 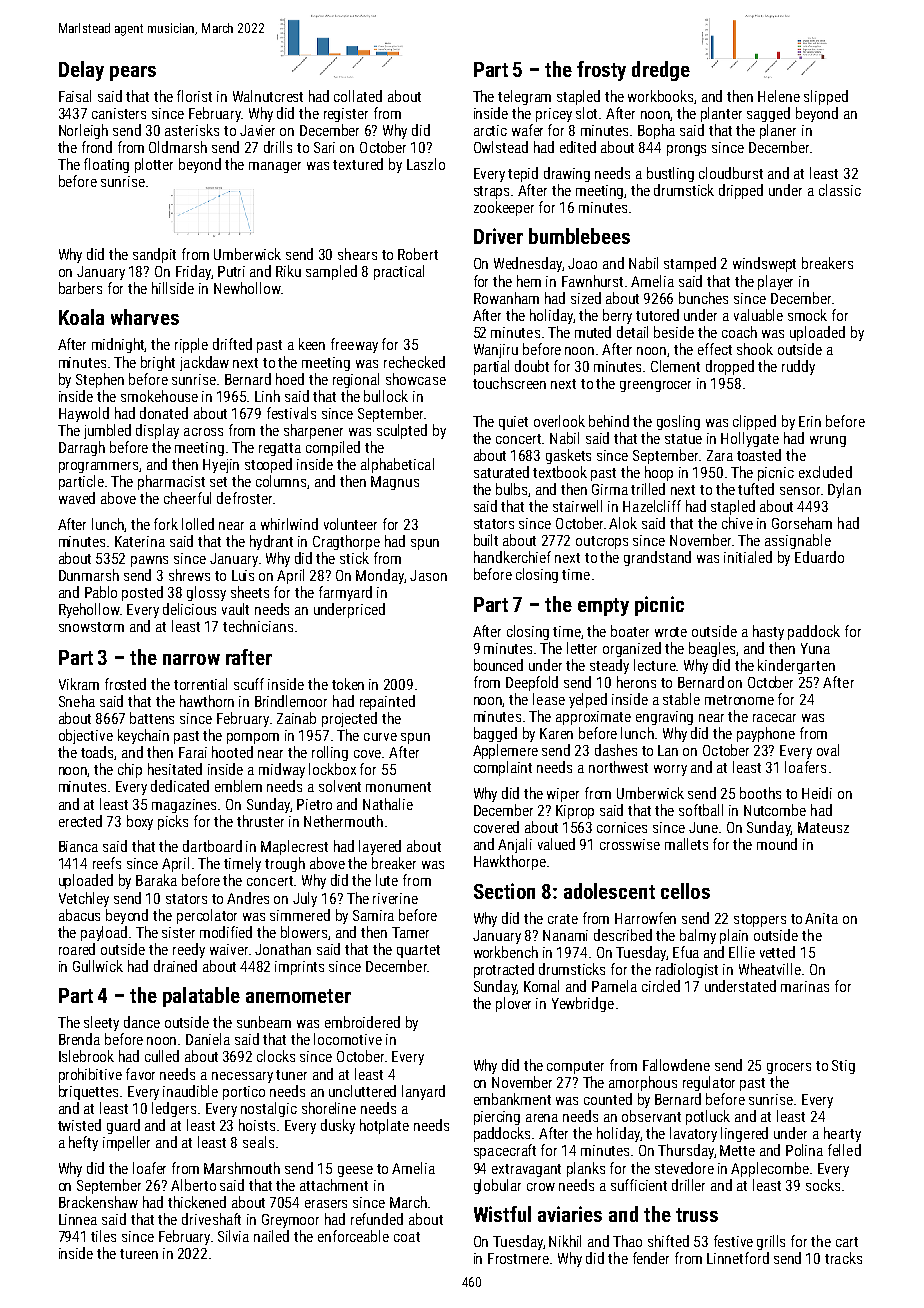 I want to click on classic, so click(x=840, y=190).
